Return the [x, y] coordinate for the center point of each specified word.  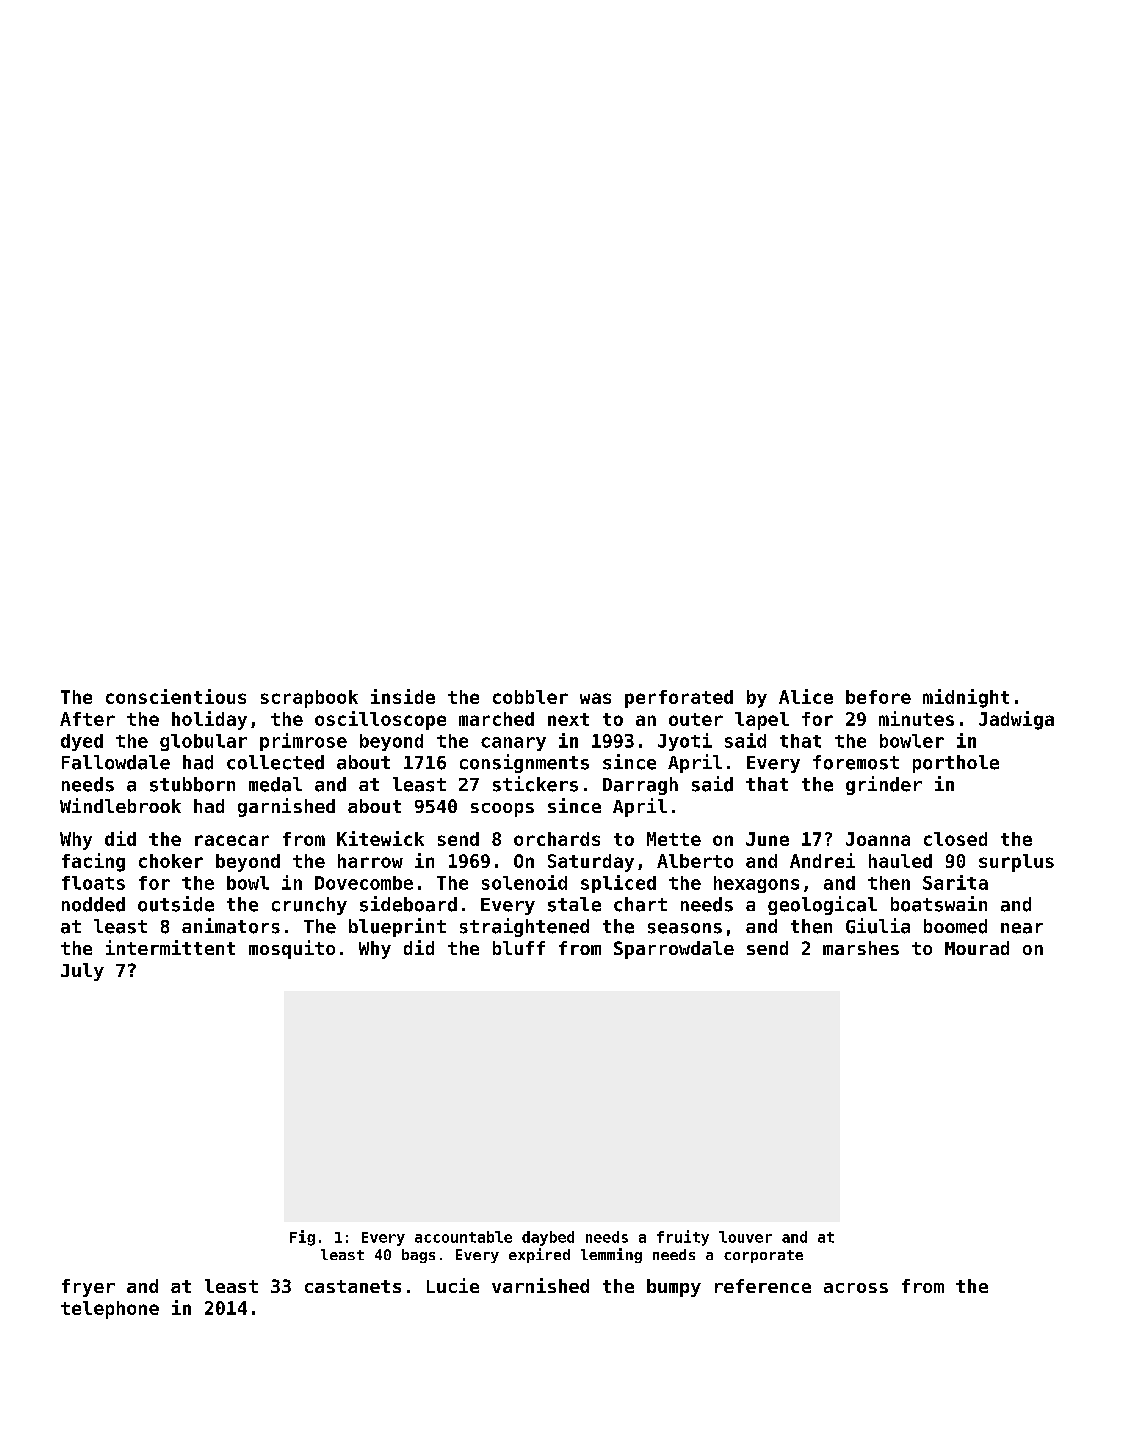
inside [403, 696]
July [82, 972]
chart [640, 904]
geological [822, 905]
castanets [353, 1286]
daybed [548, 1238]
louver [745, 1237]
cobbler [530, 697]
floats [93, 883]
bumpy [674, 1288]
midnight [966, 698]
